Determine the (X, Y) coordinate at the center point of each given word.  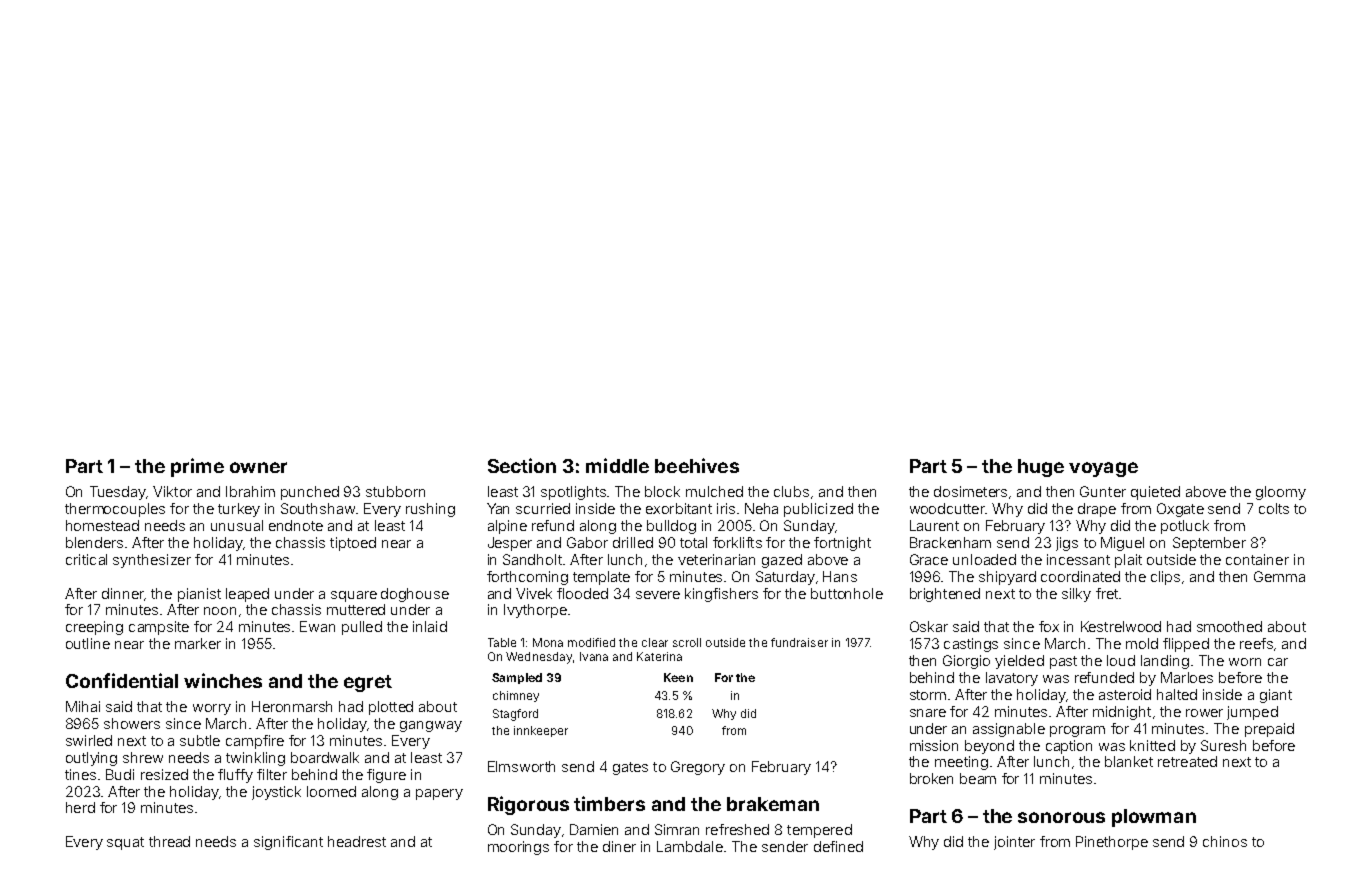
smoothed (1229, 626)
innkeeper (541, 731)
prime (197, 467)
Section (522, 465)
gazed (782, 561)
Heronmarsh (292, 706)
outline (88, 643)
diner (619, 846)
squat (125, 843)
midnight (1122, 713)
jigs (1067, 544)
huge (1041, 468)
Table (502, 642)
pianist (199, 595)
